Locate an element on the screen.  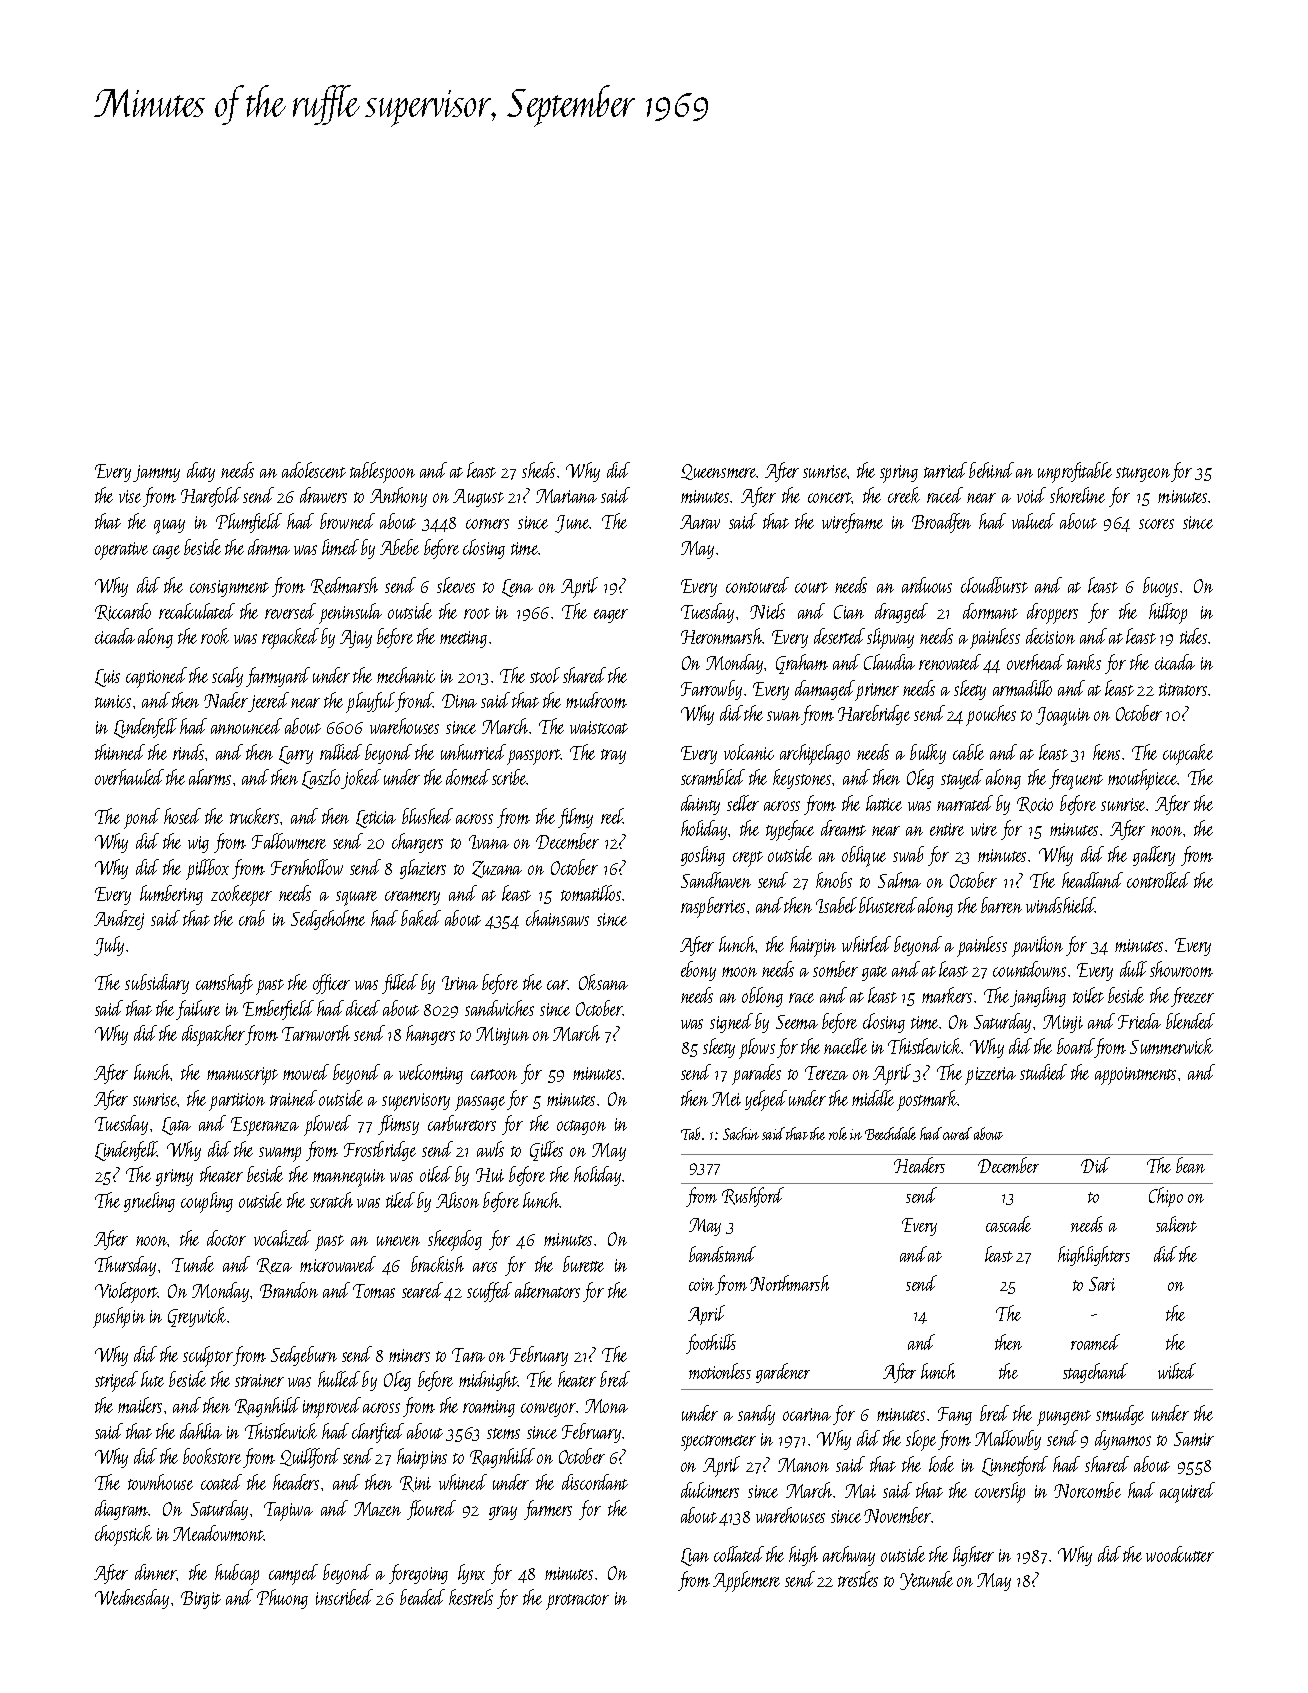
woodcutter is located at coordinates (1180, 1554).
